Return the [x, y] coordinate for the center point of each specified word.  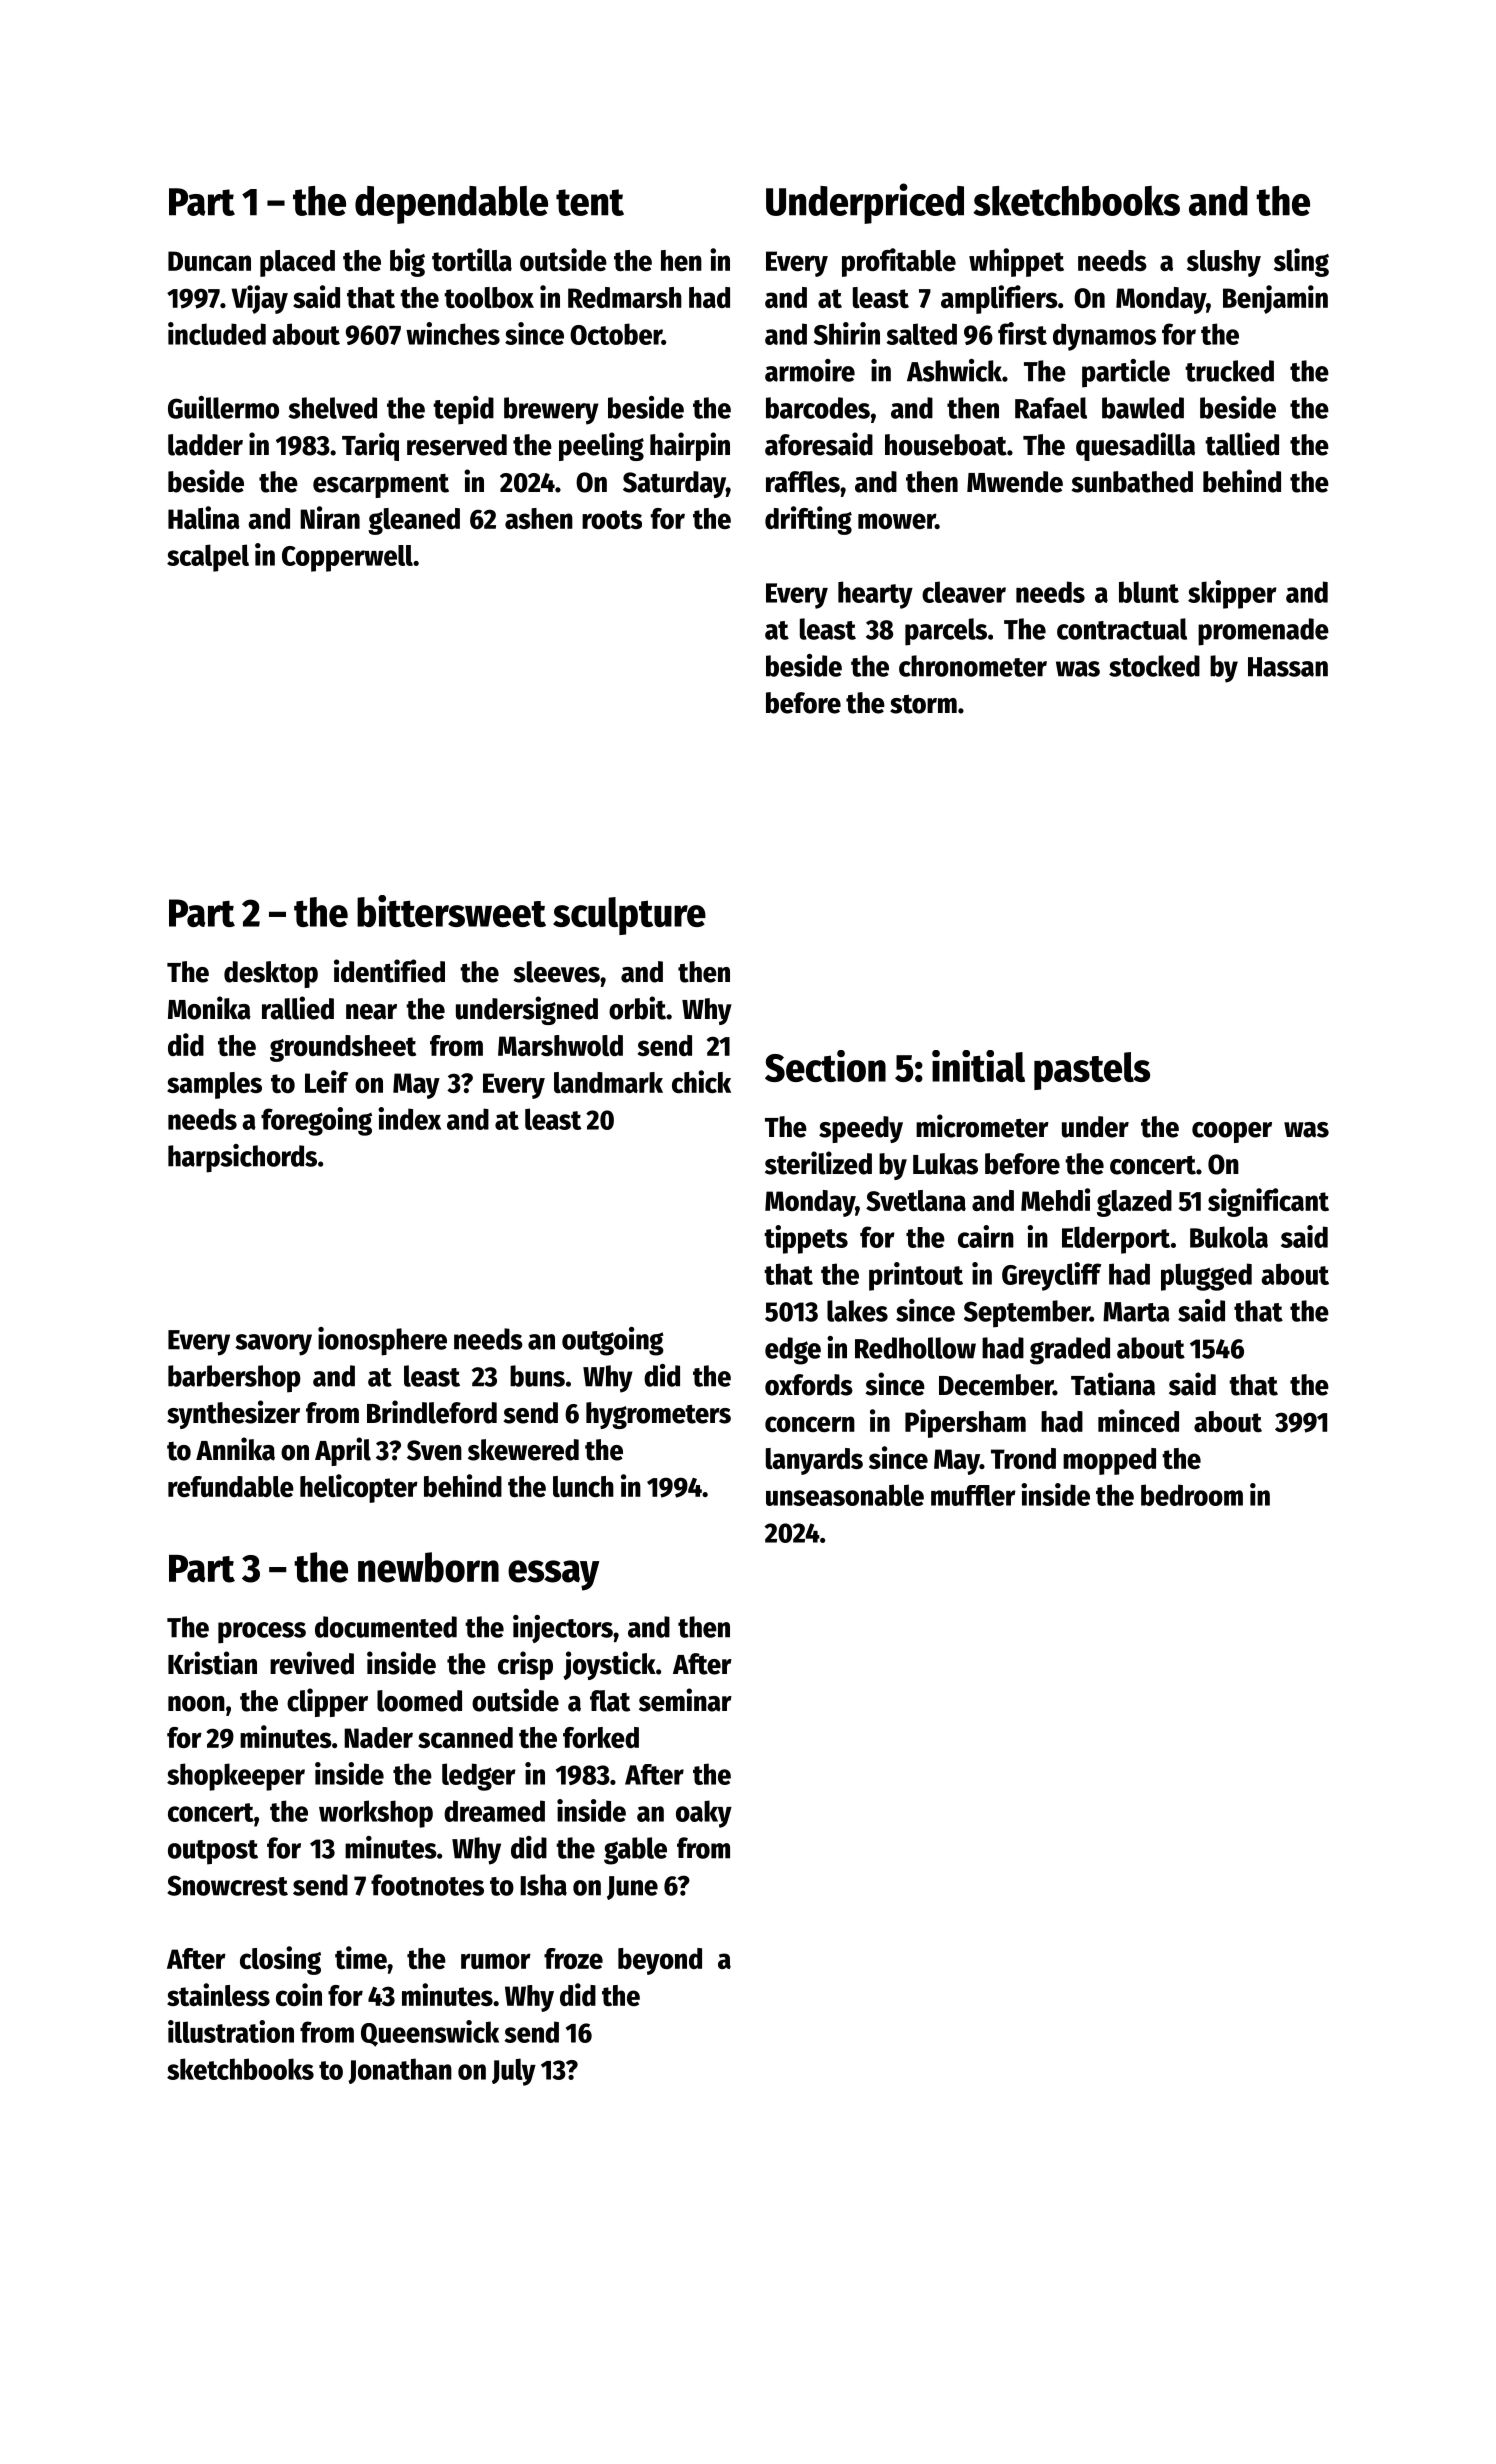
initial [978, 1066]
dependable [451, 205]
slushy [1224, 263]
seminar [685, 1700]
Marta [1136, 1312]
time [361, 1957]
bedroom [1192, 1495]
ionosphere [382, 1341]
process [262, 1633]
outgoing [613, 1341]
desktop [271, 974]
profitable [899, 262]
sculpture [629, 916]
